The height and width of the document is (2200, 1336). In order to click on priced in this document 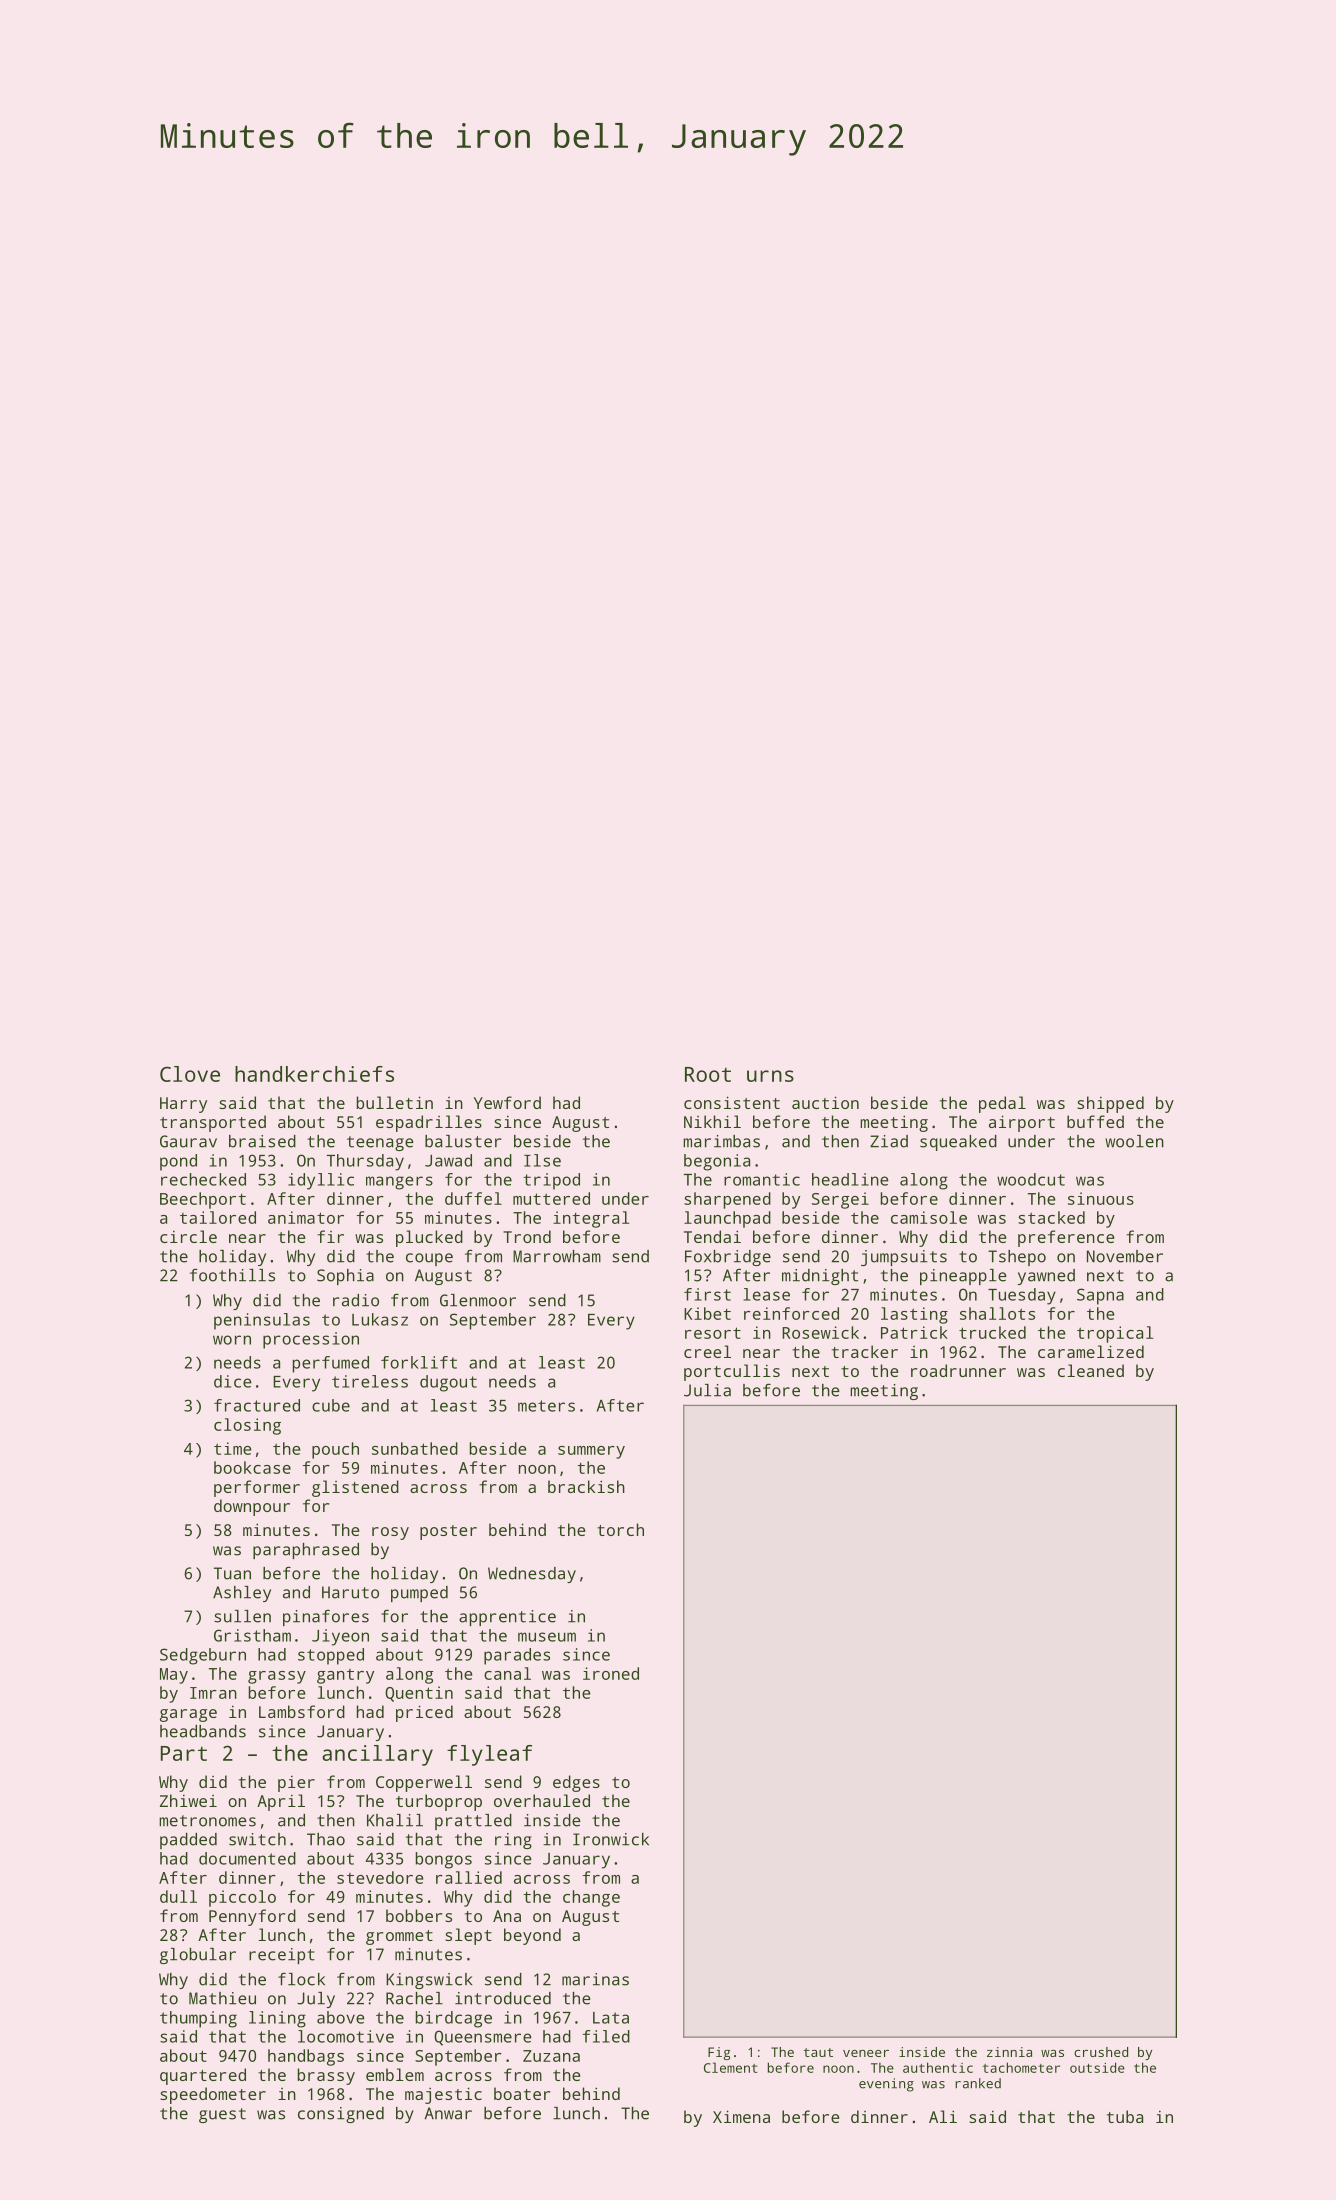, I will do `click(424, 1713)`.
